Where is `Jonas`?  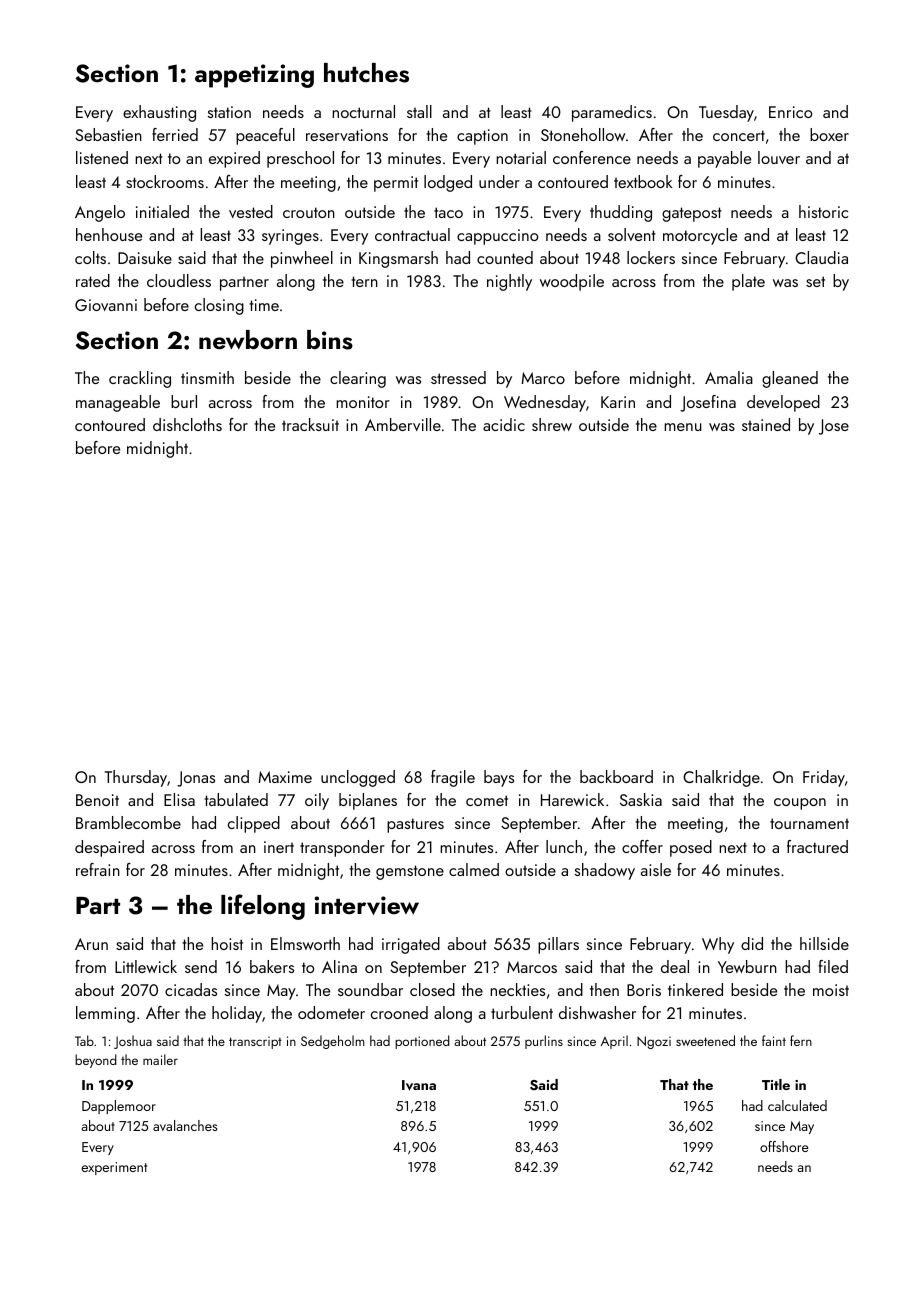 Jonas is located at coordinates (196, 779).
